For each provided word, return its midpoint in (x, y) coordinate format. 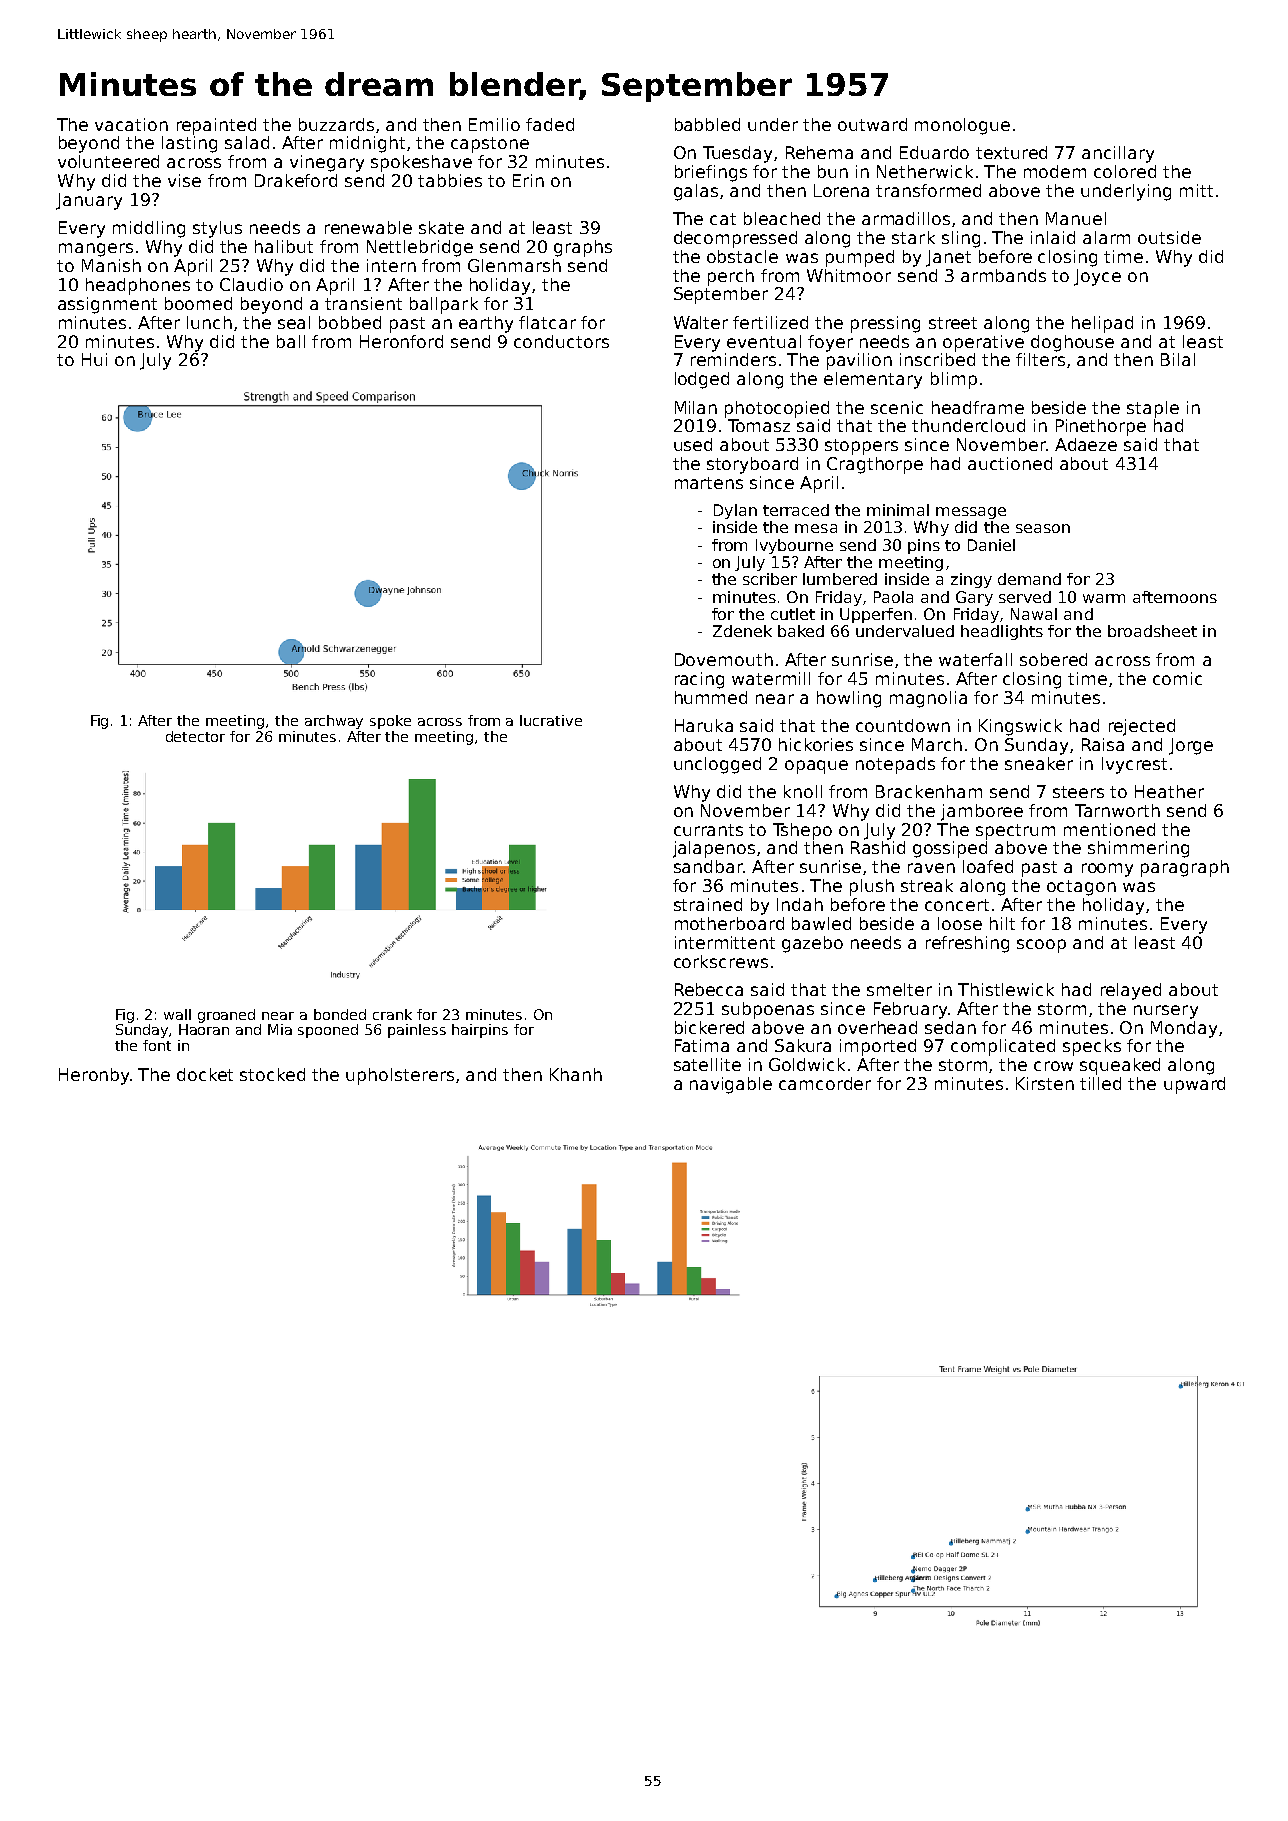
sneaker (1039, 763)
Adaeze (1086, 444)
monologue (962, 126)
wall (177, 1014)
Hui (94, 359)
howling (849, 699)
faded (550, 124)
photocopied (777, 409)
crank (392, 1014)
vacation (131, 124)
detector (195, 736)
